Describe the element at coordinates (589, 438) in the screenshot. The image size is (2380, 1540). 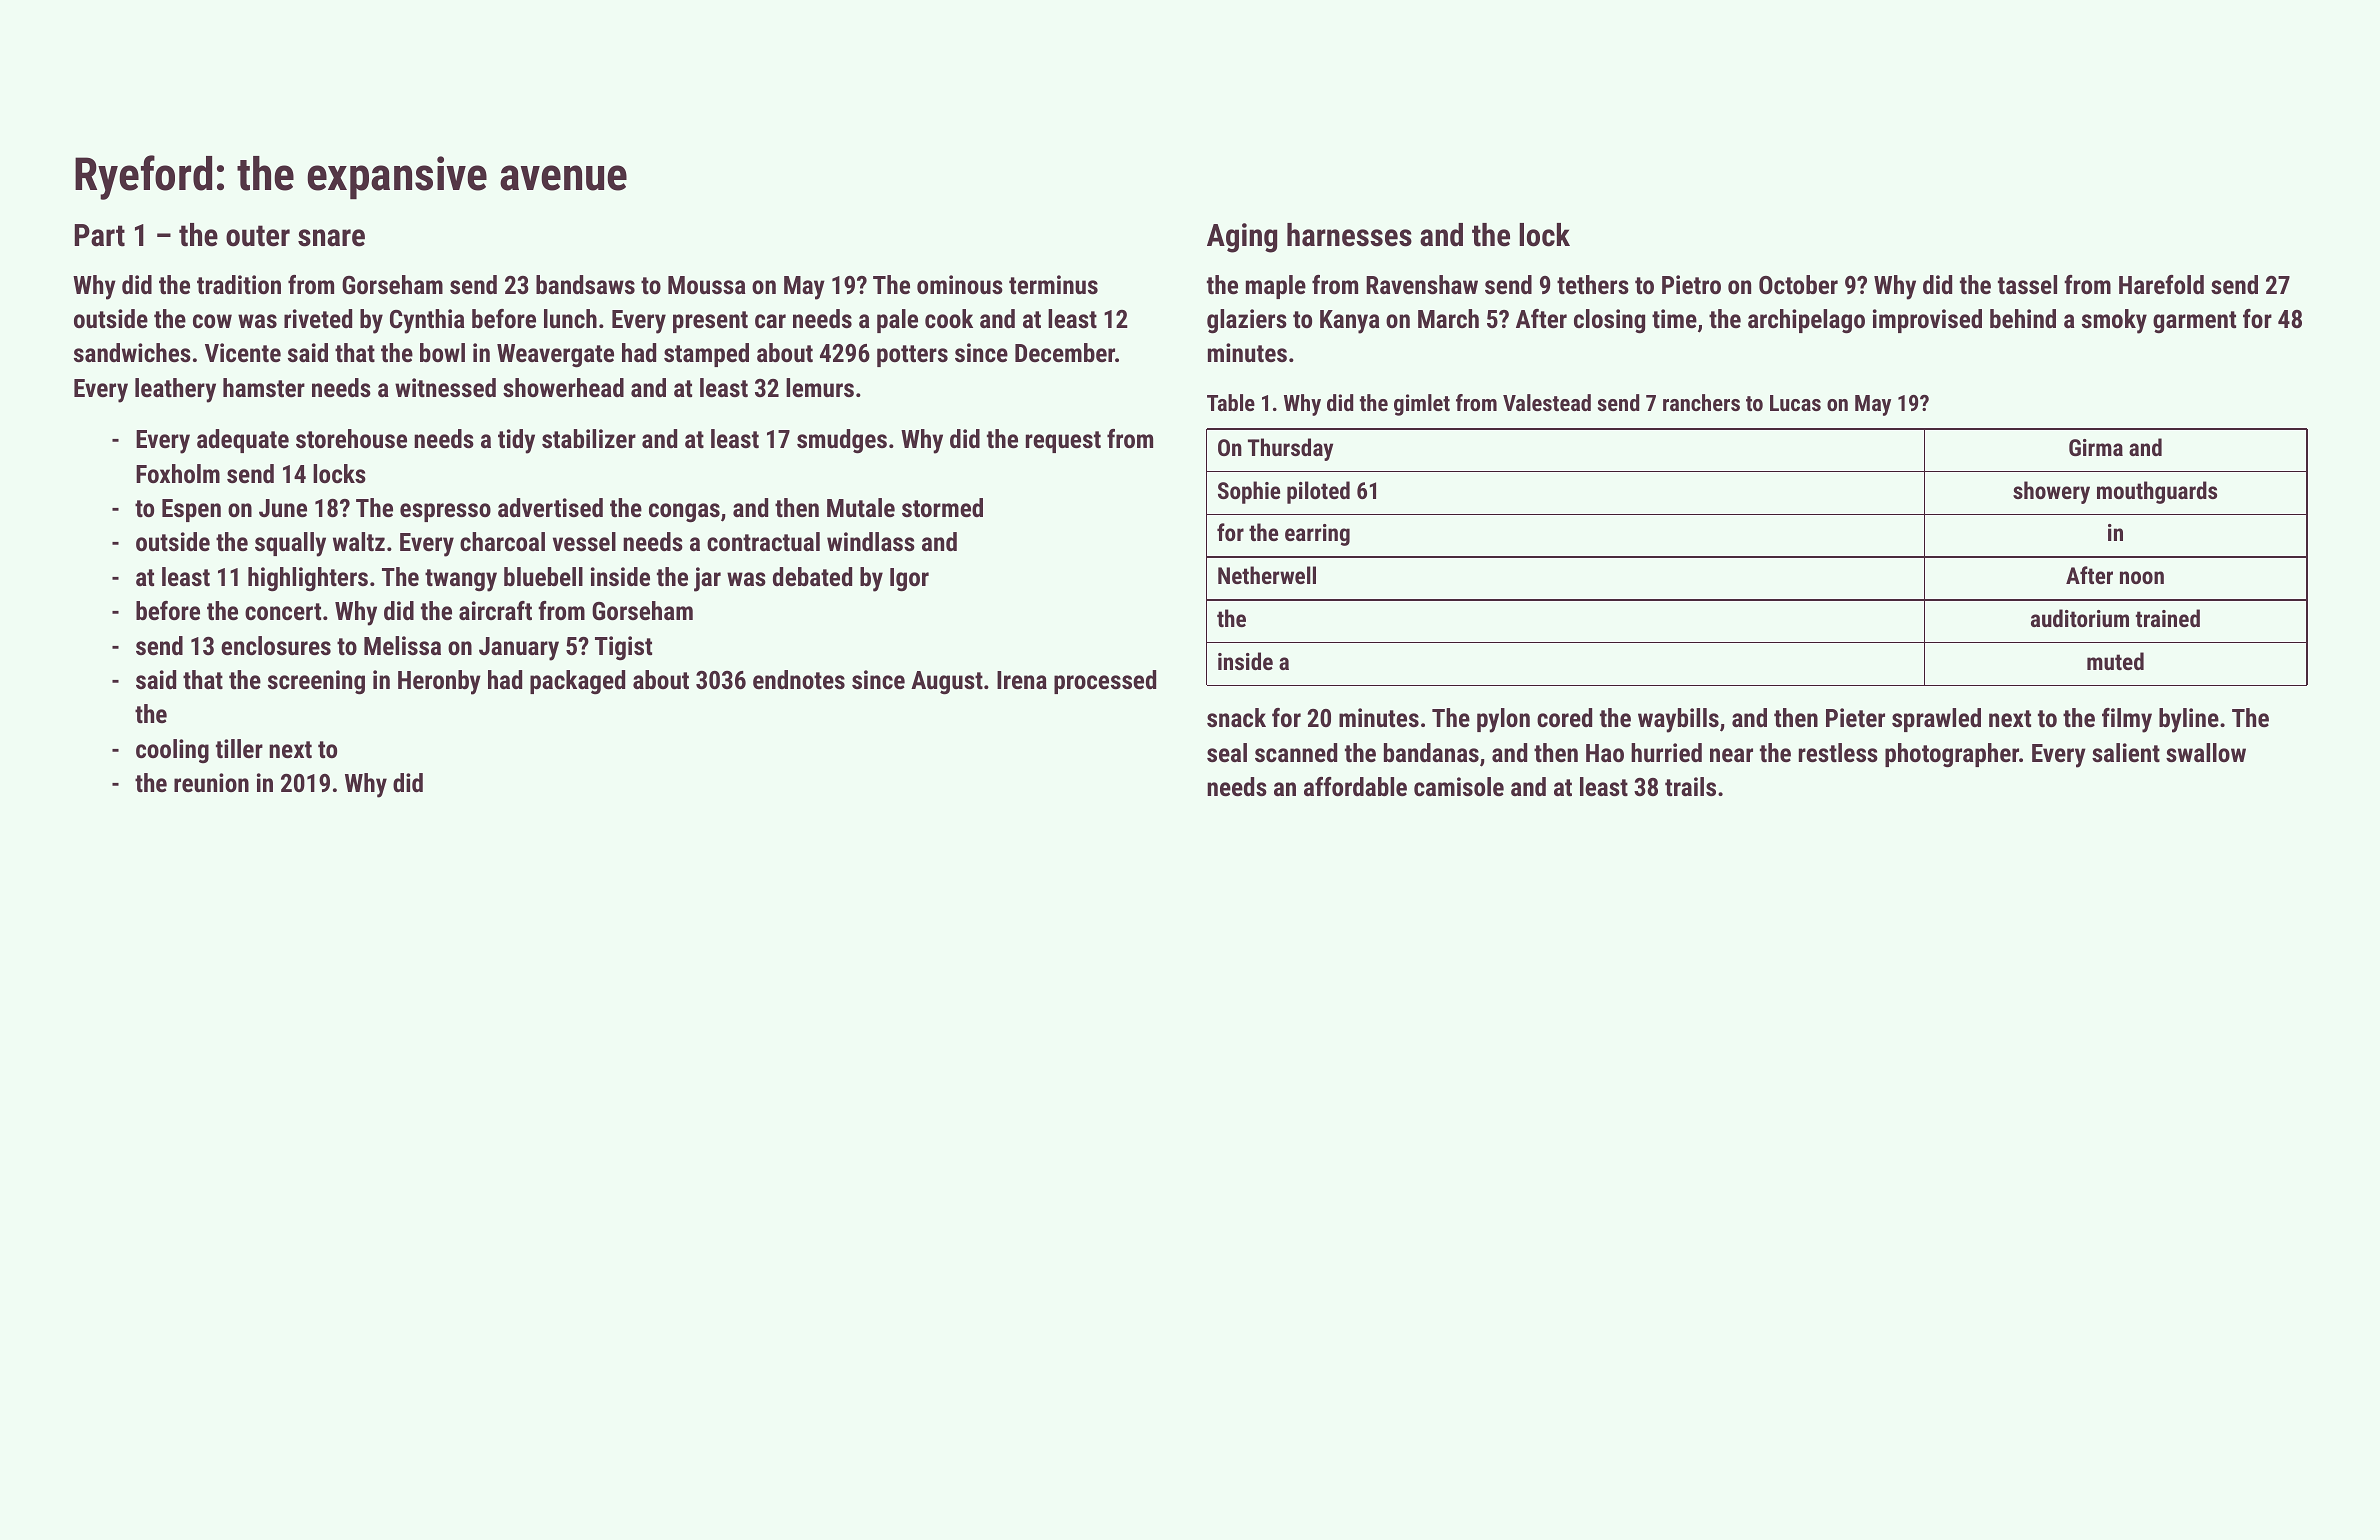
I see `stabilizer` at that location.
